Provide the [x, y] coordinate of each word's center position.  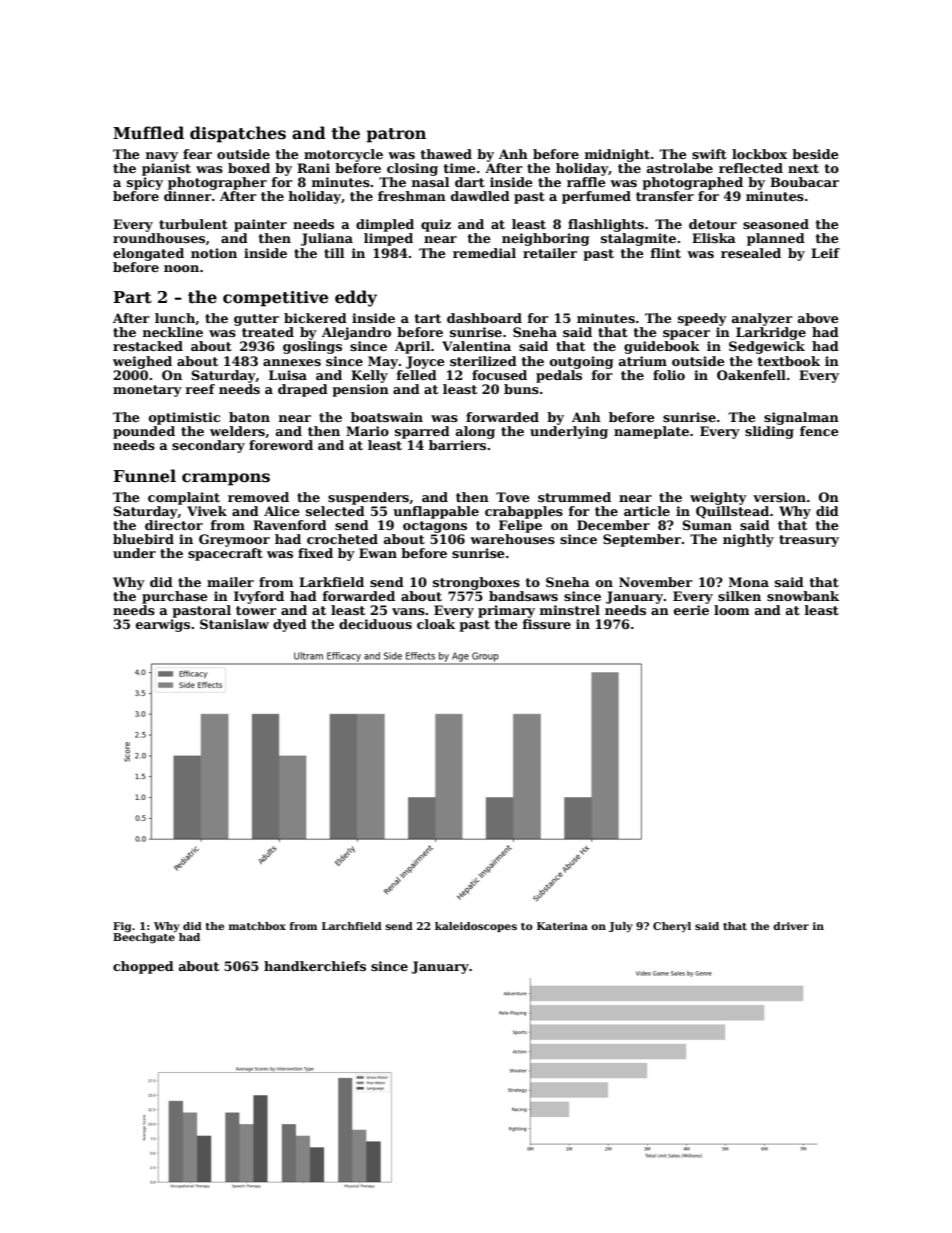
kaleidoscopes [476, 927]
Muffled [148, 133]
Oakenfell [751, 375]
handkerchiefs [315, 966]
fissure [547, 624]
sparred [422, 432]
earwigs [163, 625]
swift [709, 154]
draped [303, 390]
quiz [436, 225]
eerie [691, 610]
